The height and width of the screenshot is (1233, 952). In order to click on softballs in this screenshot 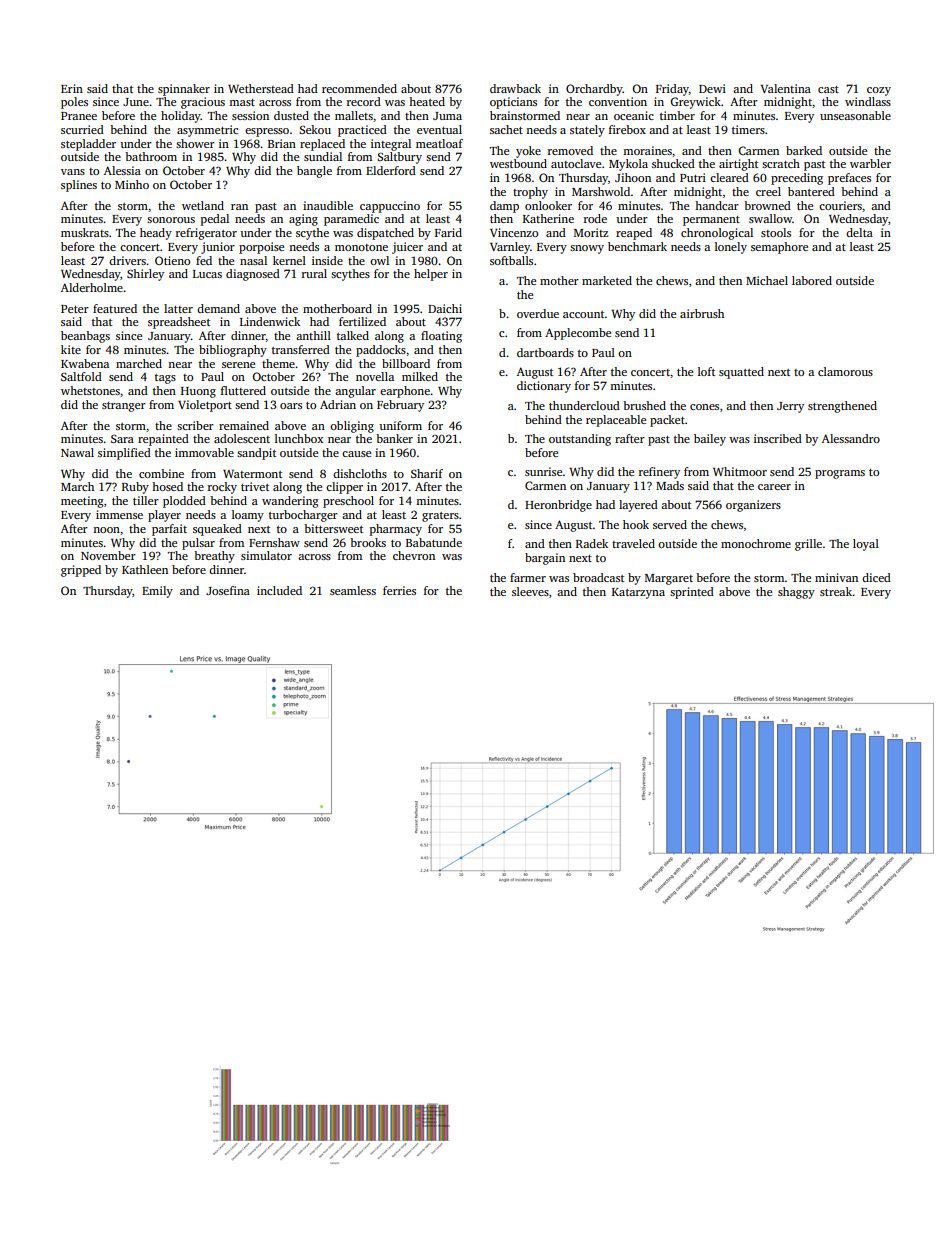, I will do `click(511, 260)`.
